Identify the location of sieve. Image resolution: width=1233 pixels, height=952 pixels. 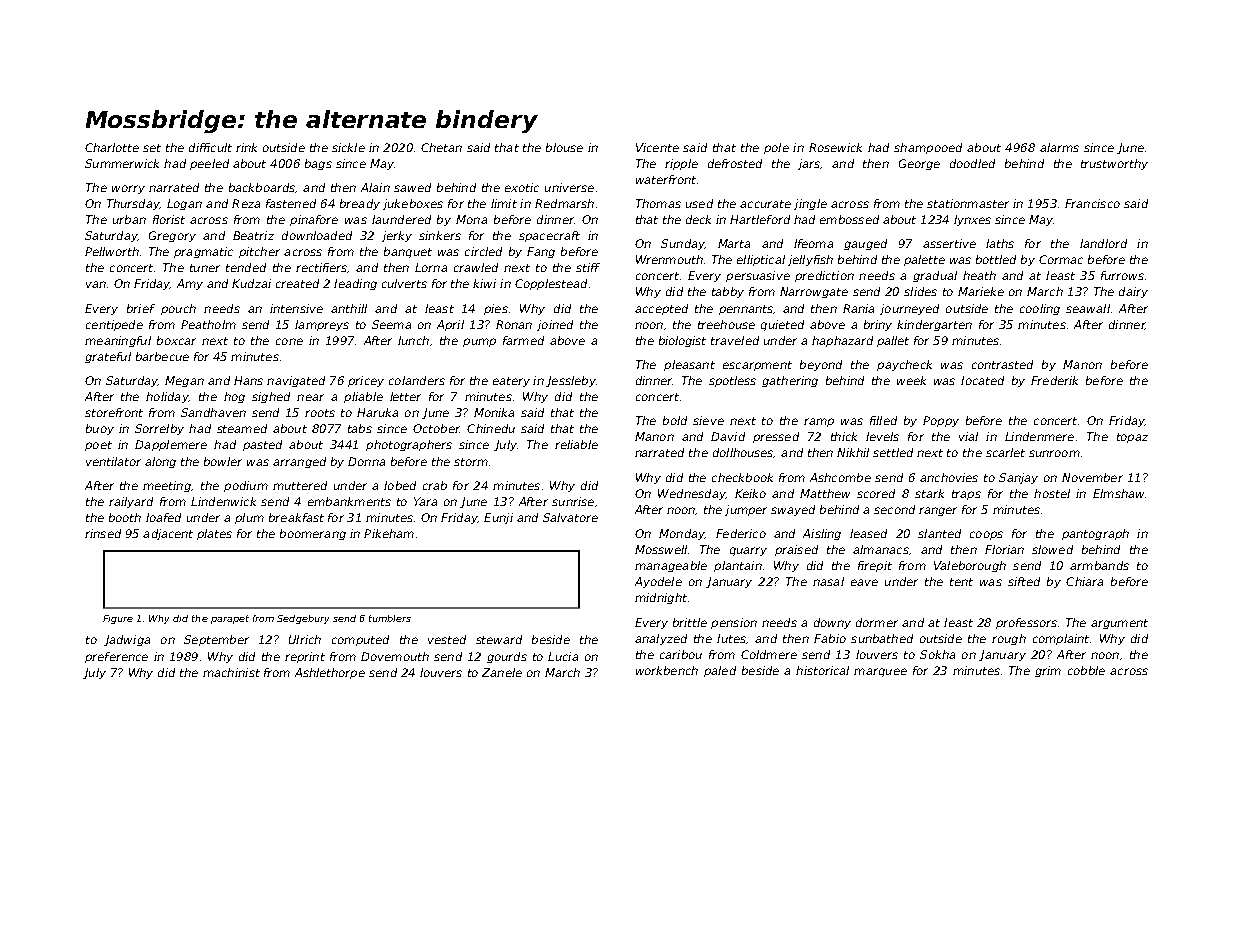
(708, 420).
